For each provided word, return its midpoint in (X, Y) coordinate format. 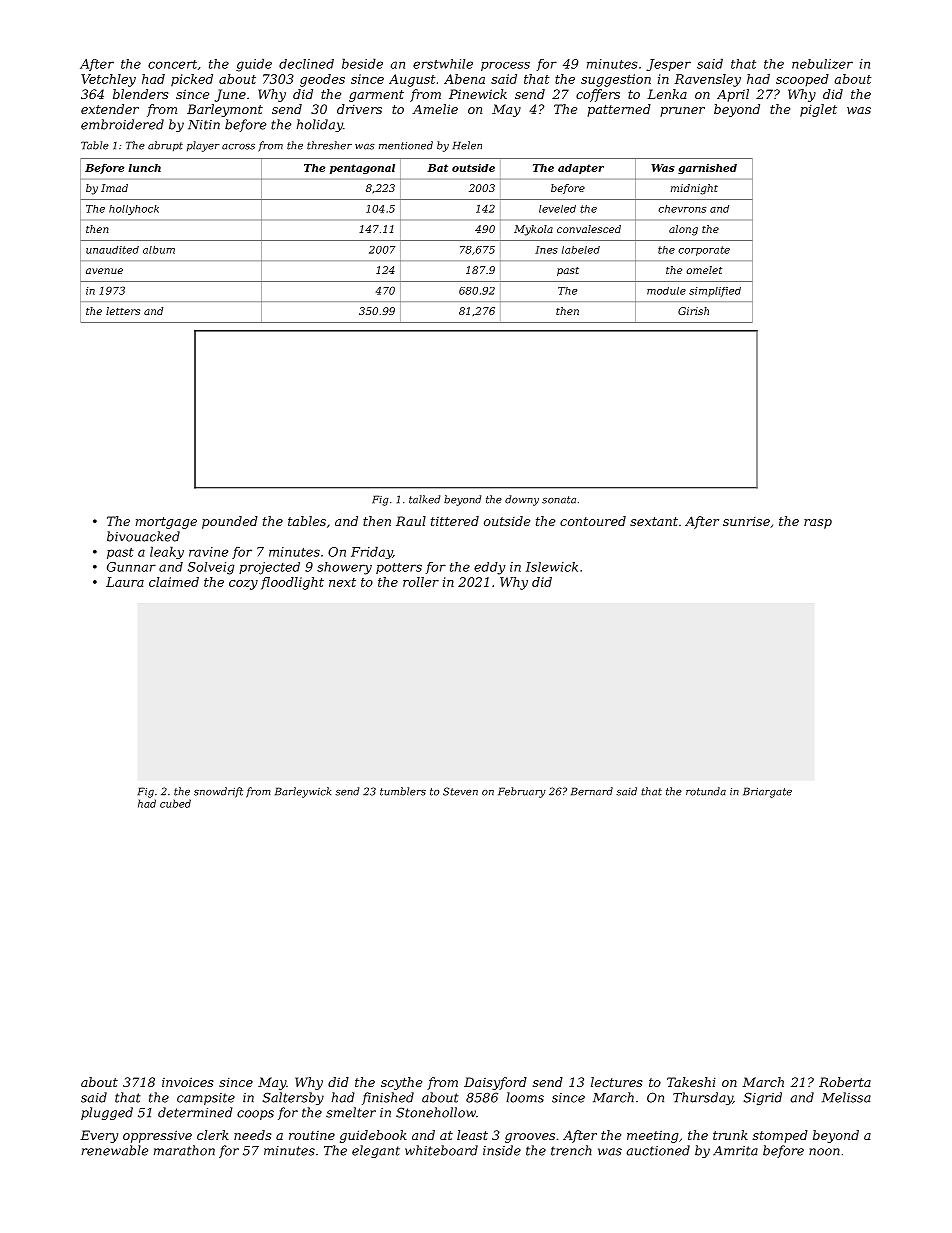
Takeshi (691, 1082)
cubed (175, 803)
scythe (401, 1083)
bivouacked (143, 536)
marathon (184, 1150)
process (505, 66)
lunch (145, 168)
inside (502, 1150)
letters (123, 311)
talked (424, 499)
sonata (559, 500)
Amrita (735, 1151)
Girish (693, 311)
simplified (715, 292)
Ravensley (707, 80)
